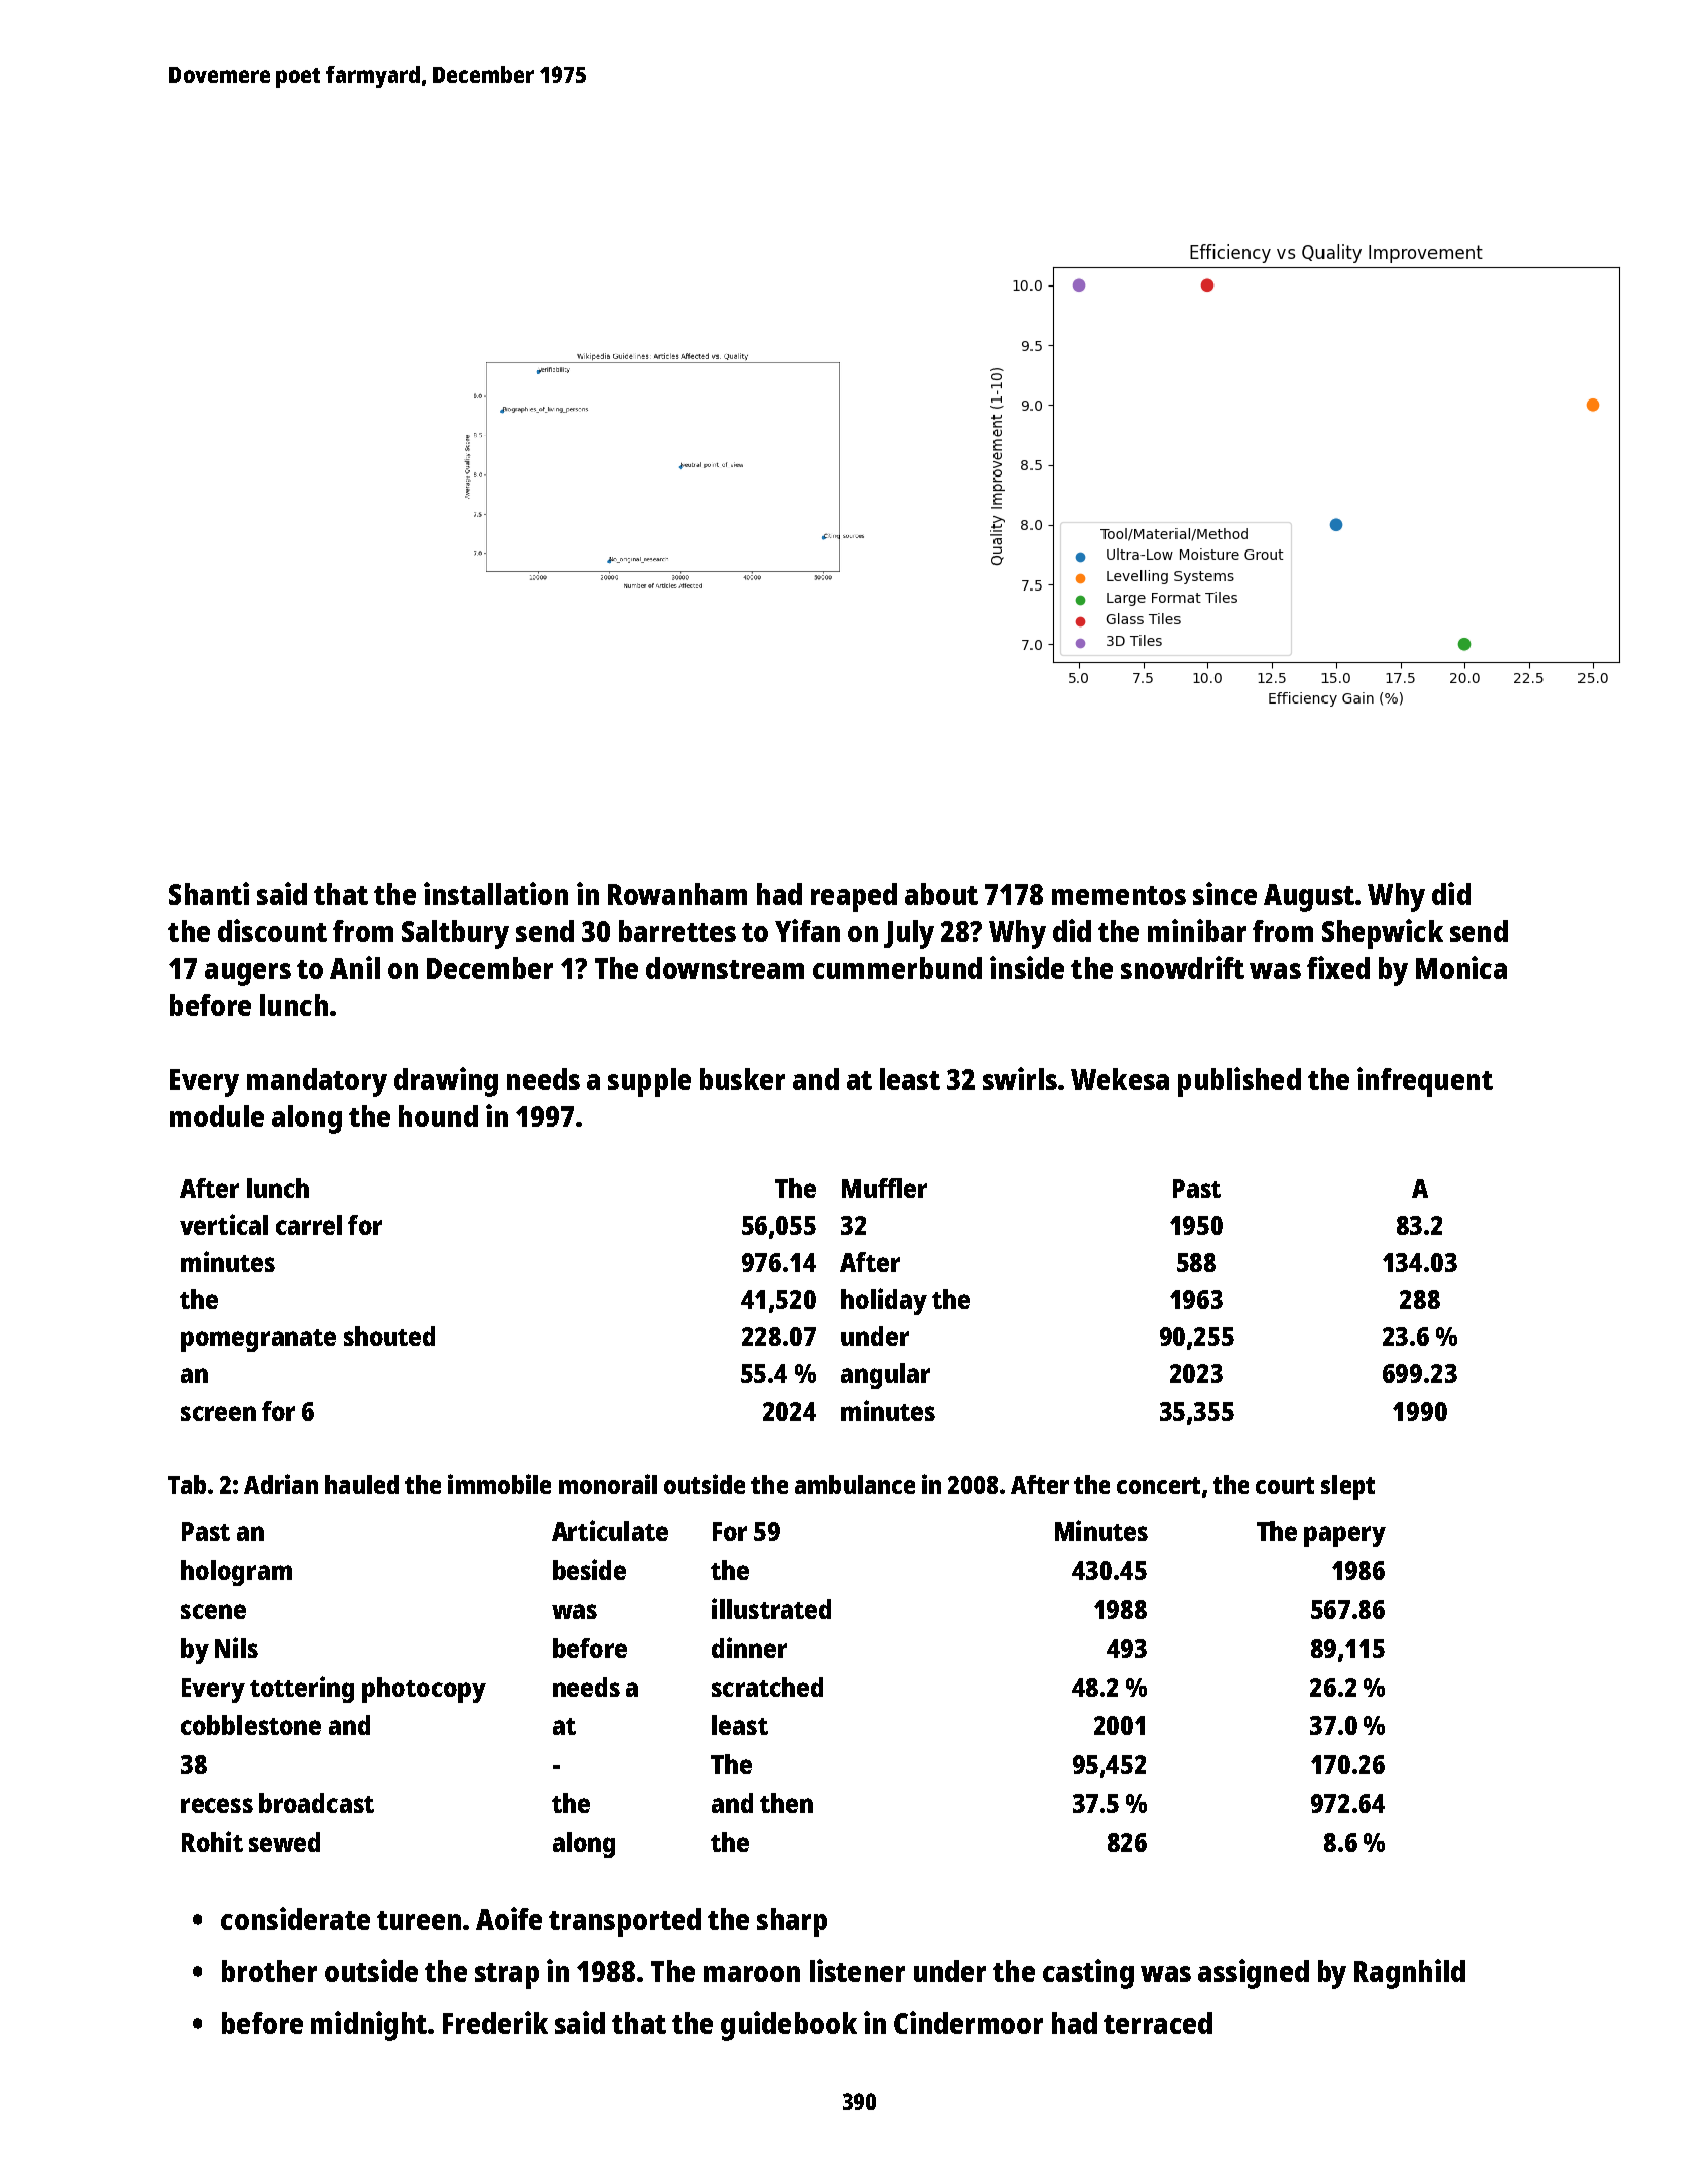  Describe the element at coordinates (941, 894) in the image. I see `about` at that location.
